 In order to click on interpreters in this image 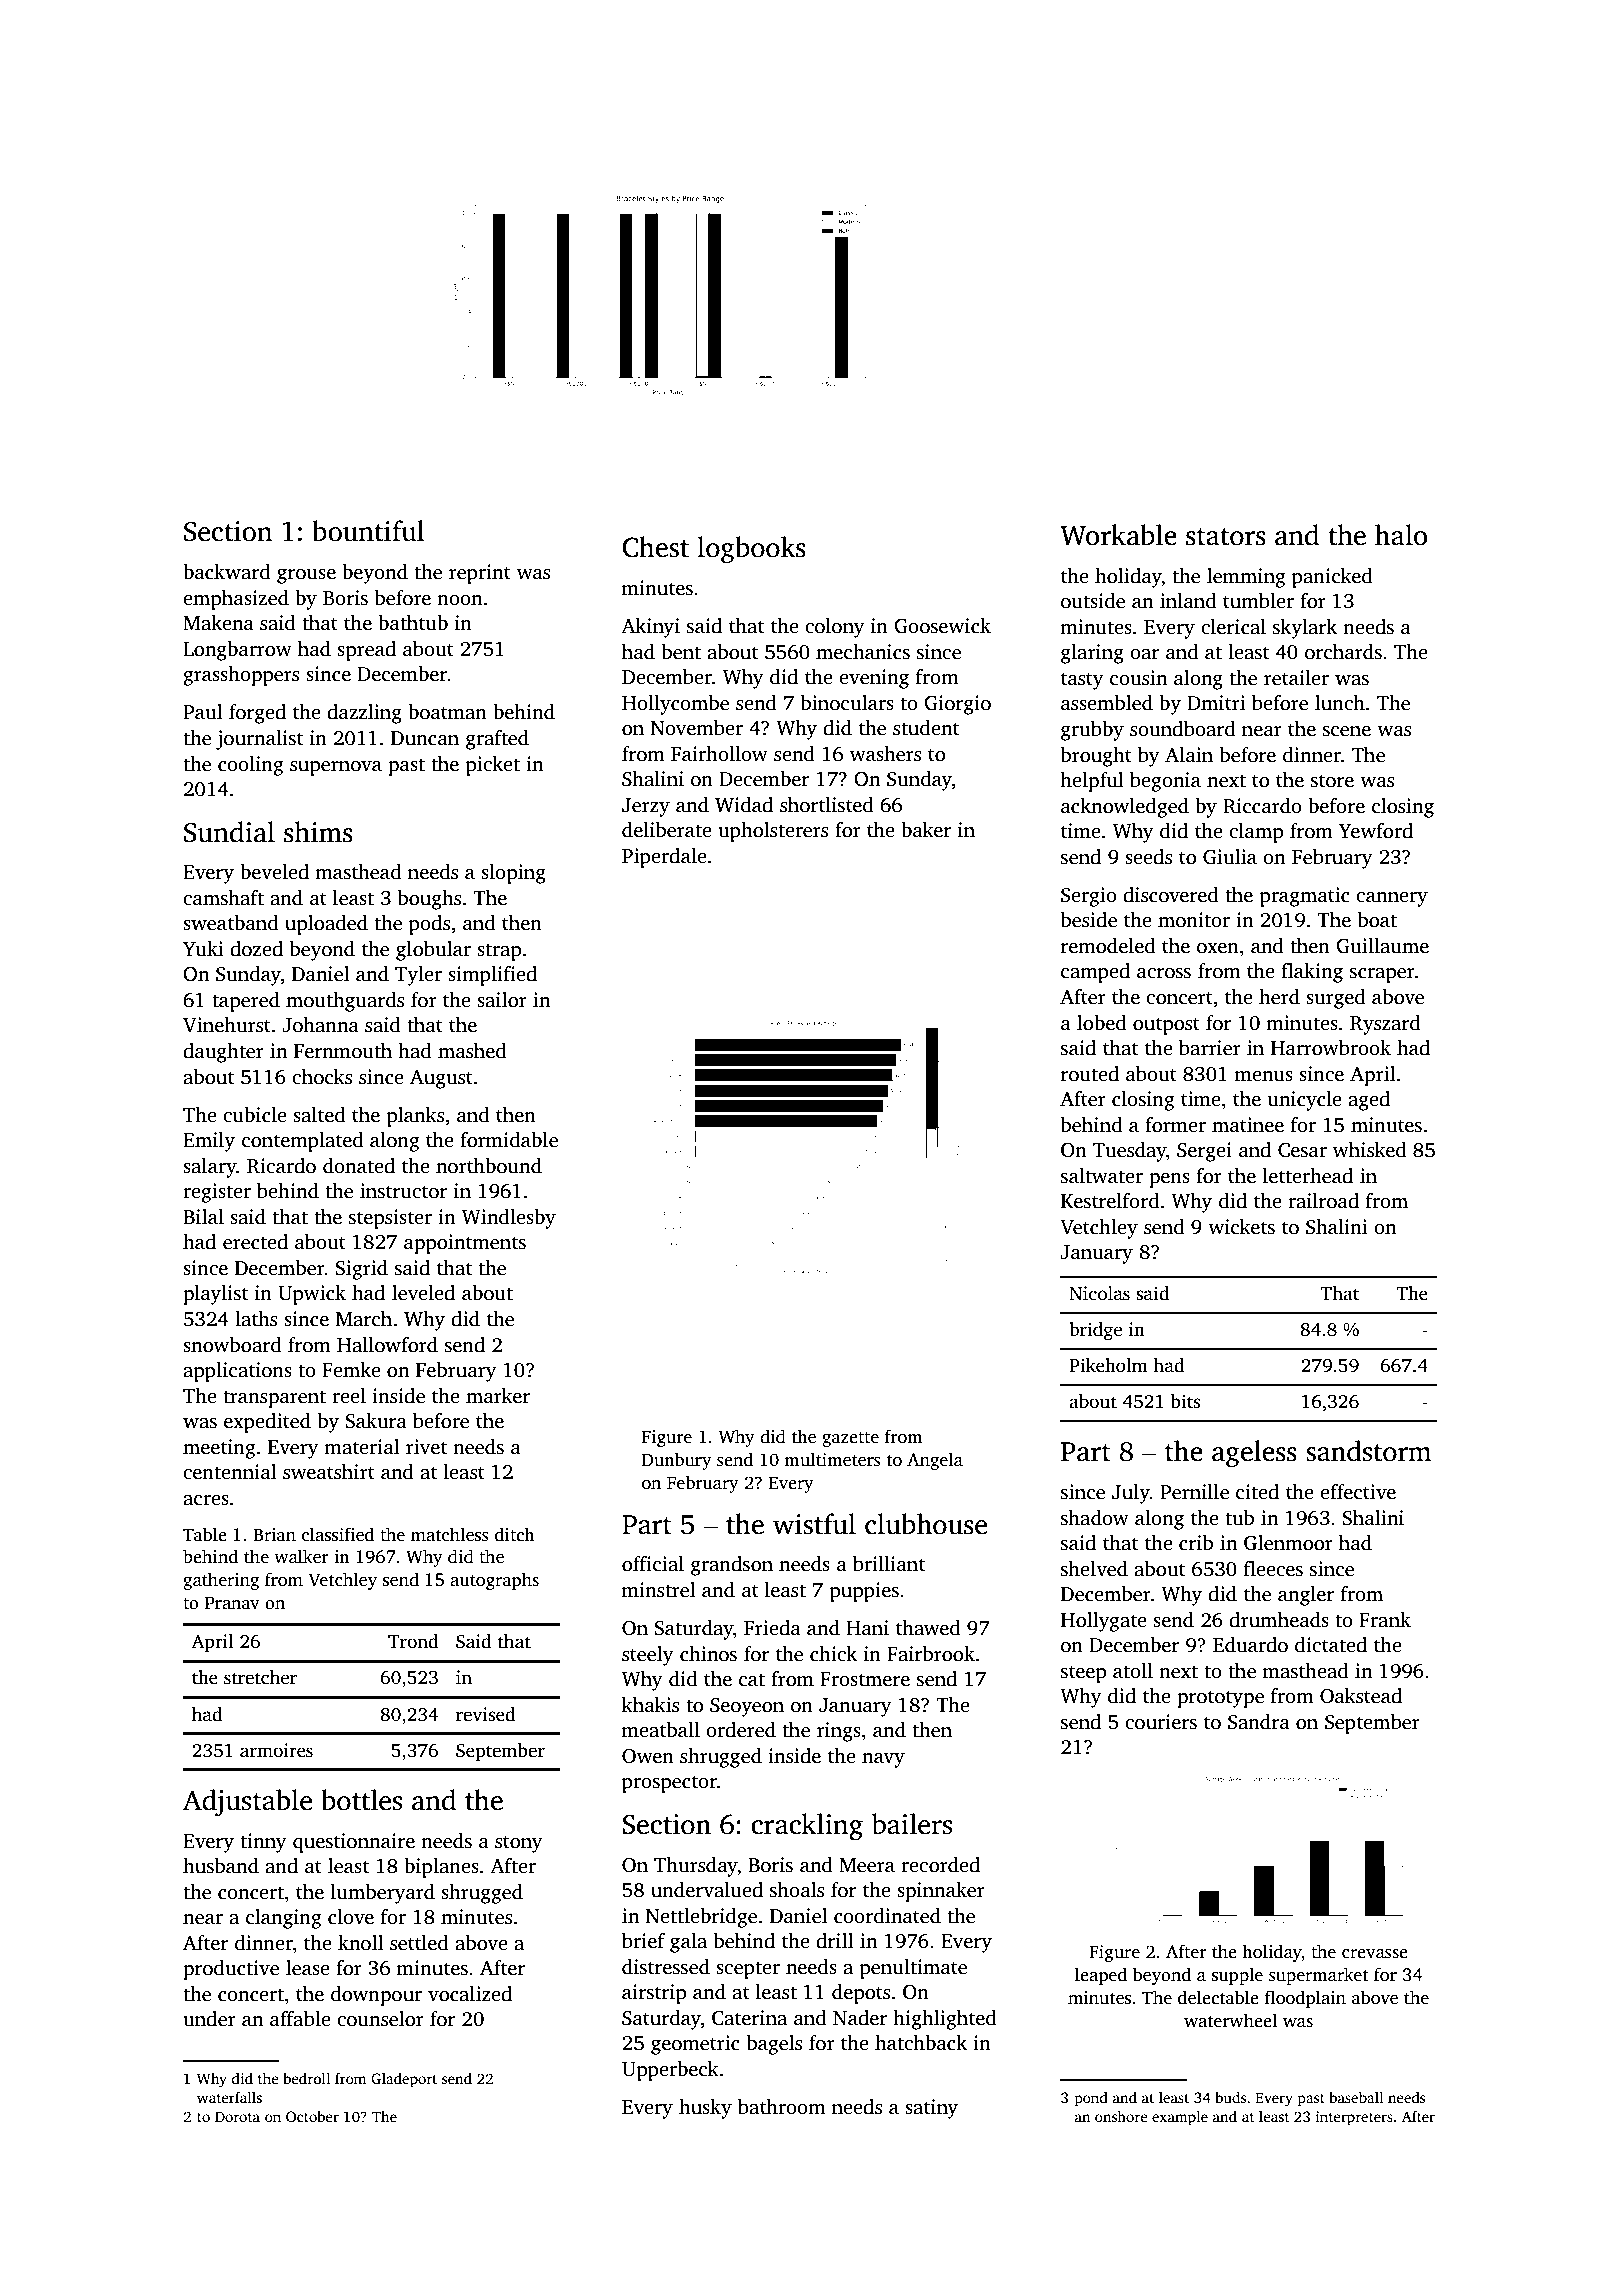, I will do `click(1354, 2118)`.
